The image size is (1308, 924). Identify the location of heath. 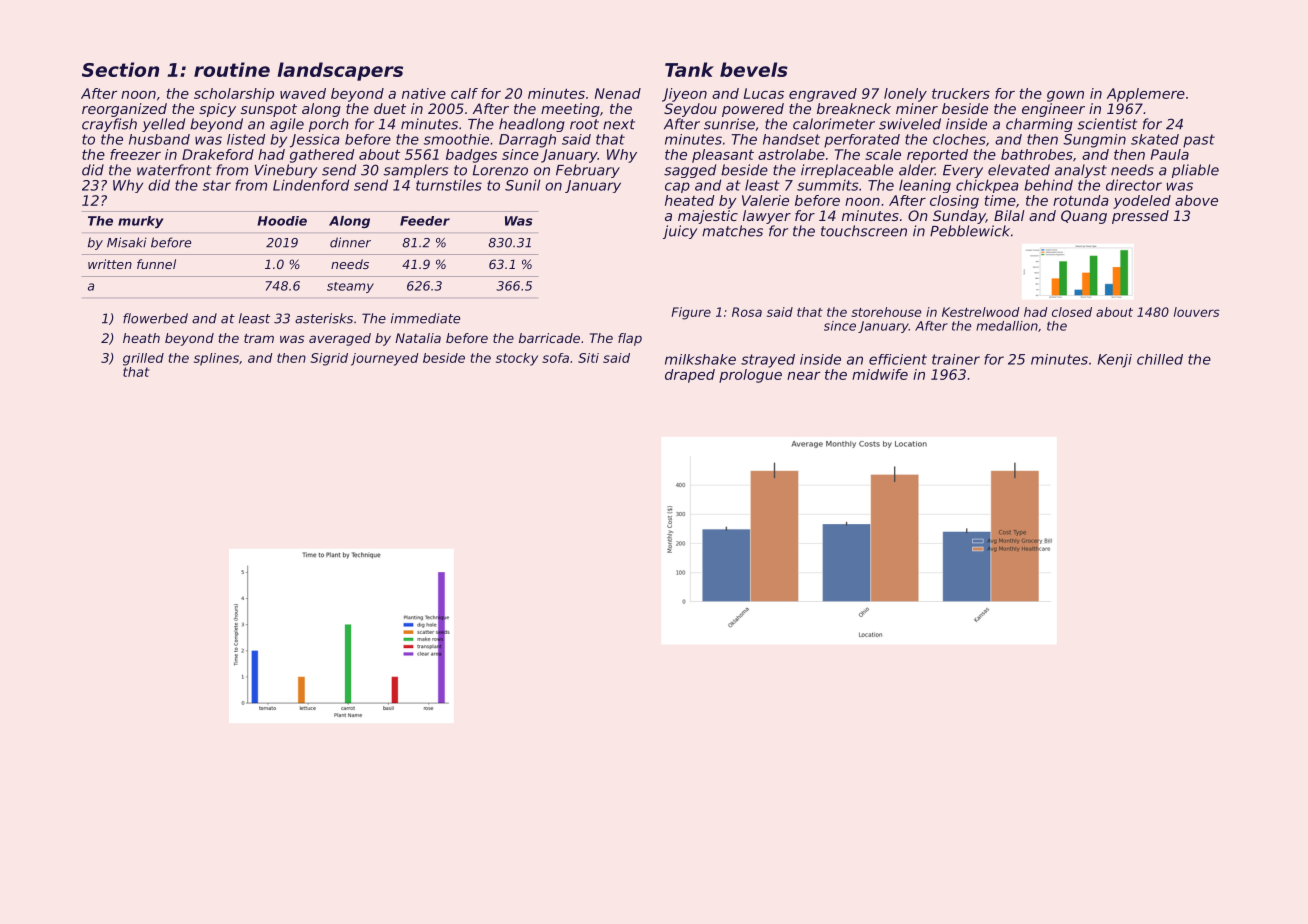
(141, 338).
